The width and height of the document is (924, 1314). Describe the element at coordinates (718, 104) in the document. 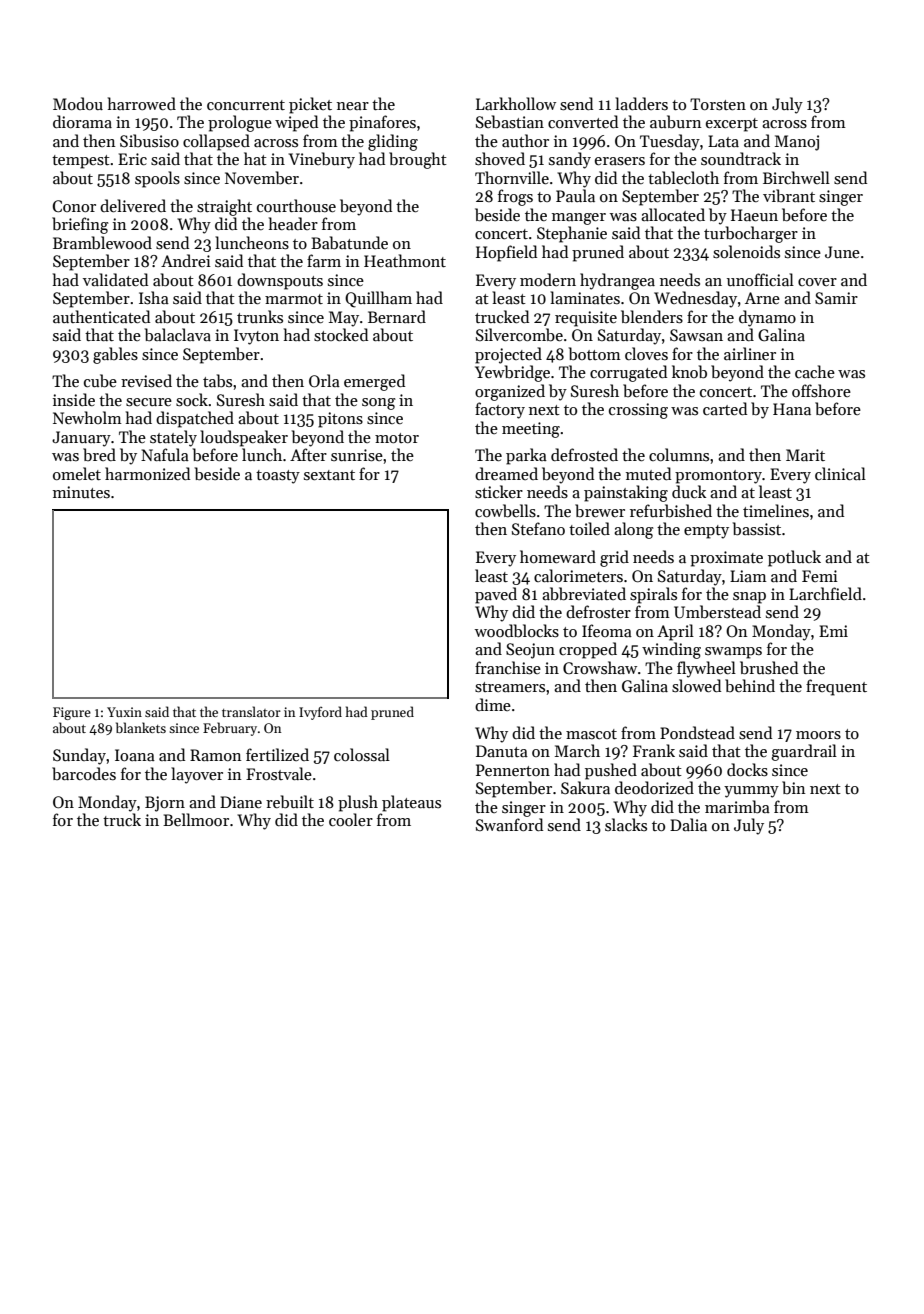

I see `Torsten` at that location.
